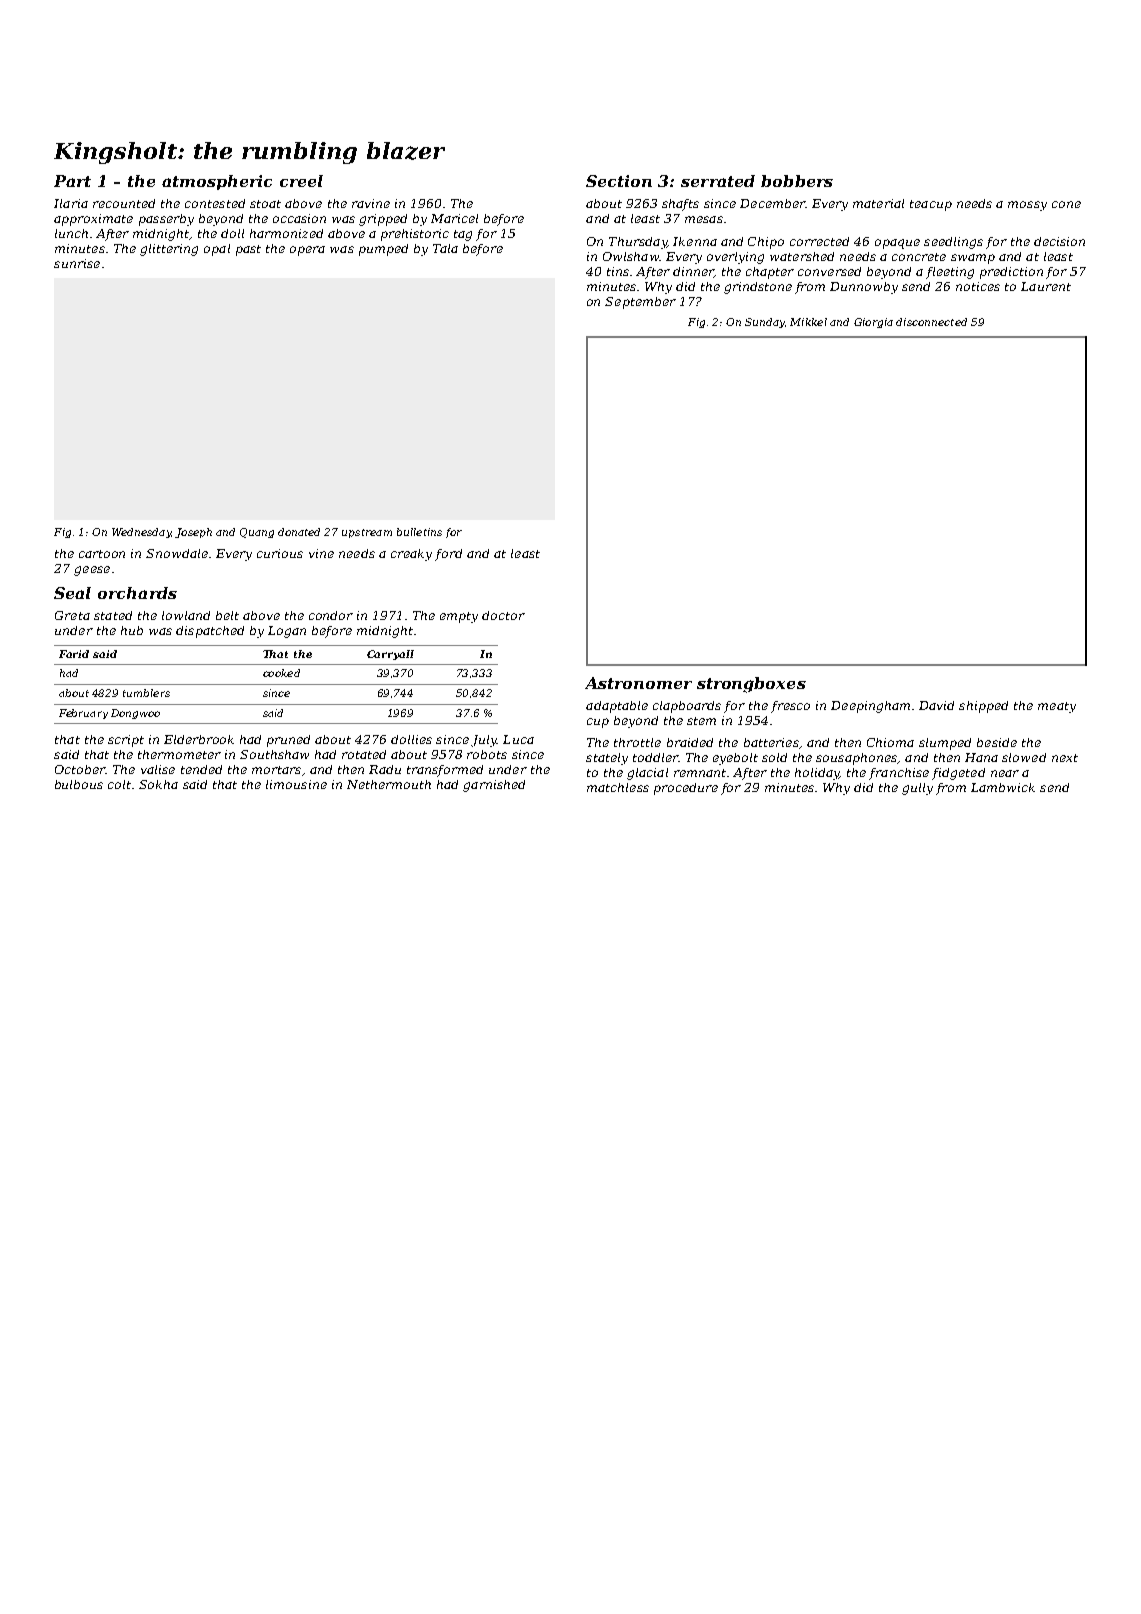  Describe the element at coordinates (296, 784) in the screenshot. I see `limousine` at that location.
